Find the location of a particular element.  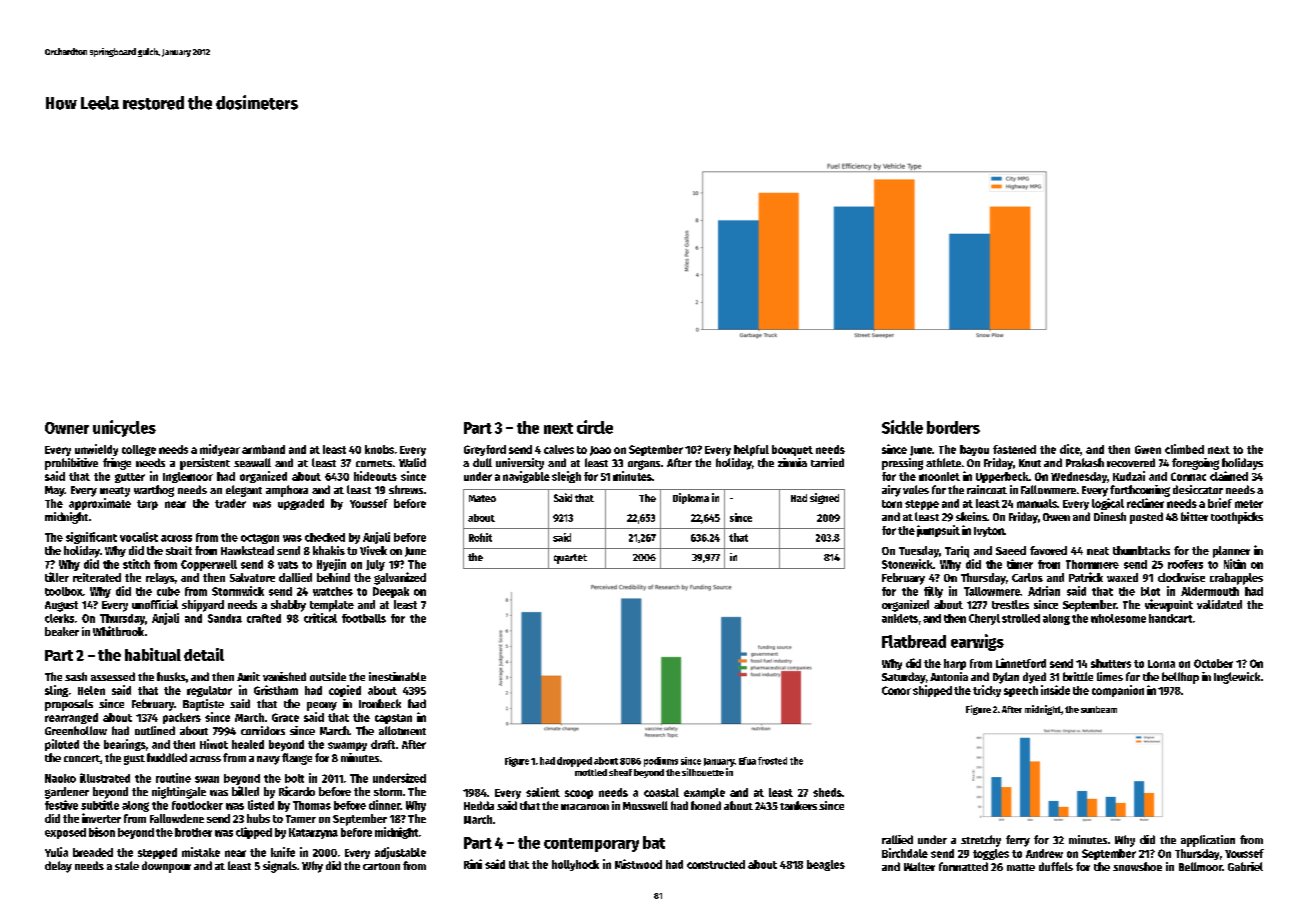

podiums is located at coordinates (661, 762).
